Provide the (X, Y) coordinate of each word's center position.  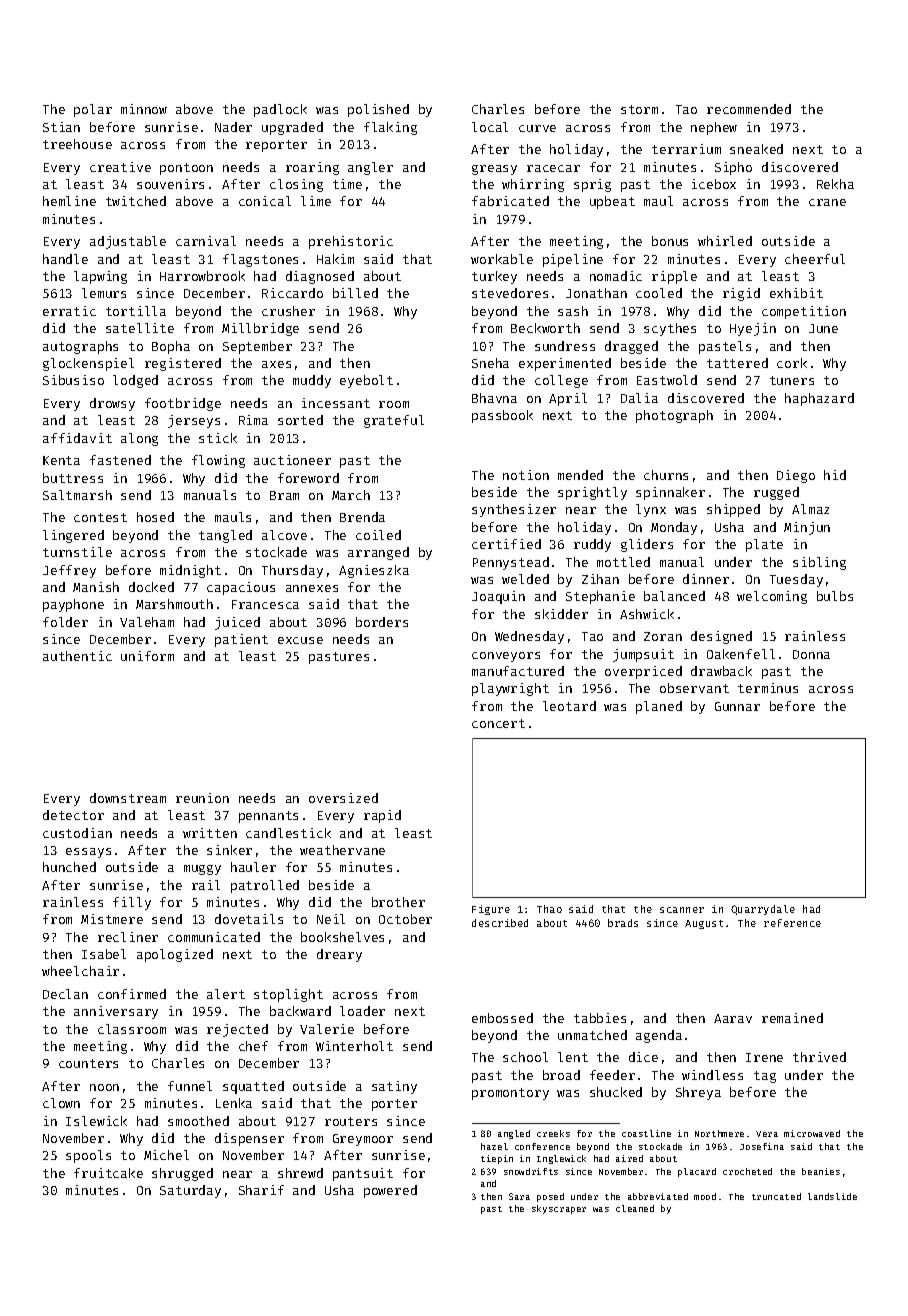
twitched (136, 201)
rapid (382, 816)
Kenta (61, 460)
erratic (69, 311)
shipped (733, 510)
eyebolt (366, 381)
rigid (741, 294)
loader (362, 1011)
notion (526, 475)
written (210, 833)
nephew (714, 128)
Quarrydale (763, 910)
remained (792, 1018)
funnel (190, 1086)
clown (61, 1103)
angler (370, 168)
